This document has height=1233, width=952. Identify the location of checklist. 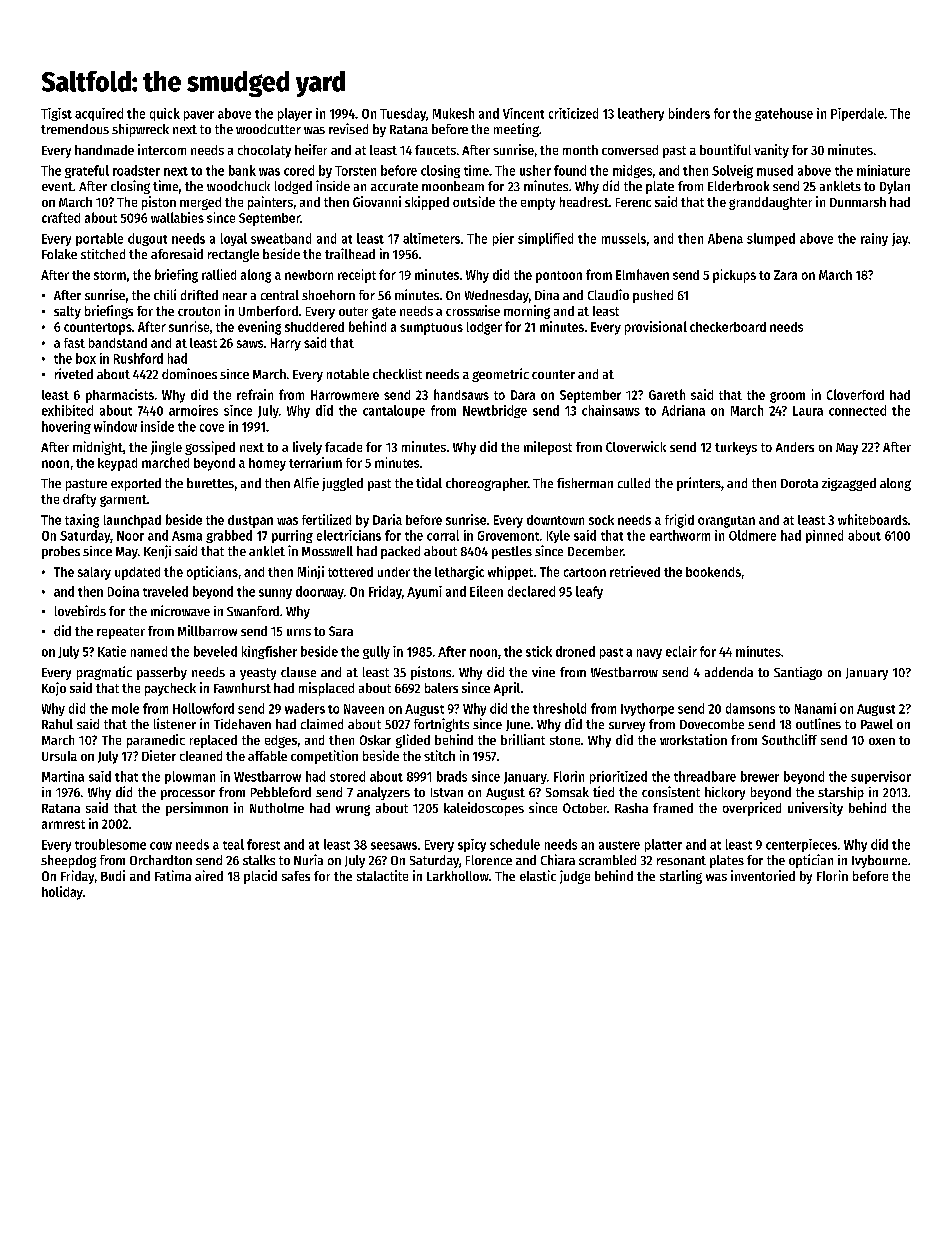
(397, 374).
